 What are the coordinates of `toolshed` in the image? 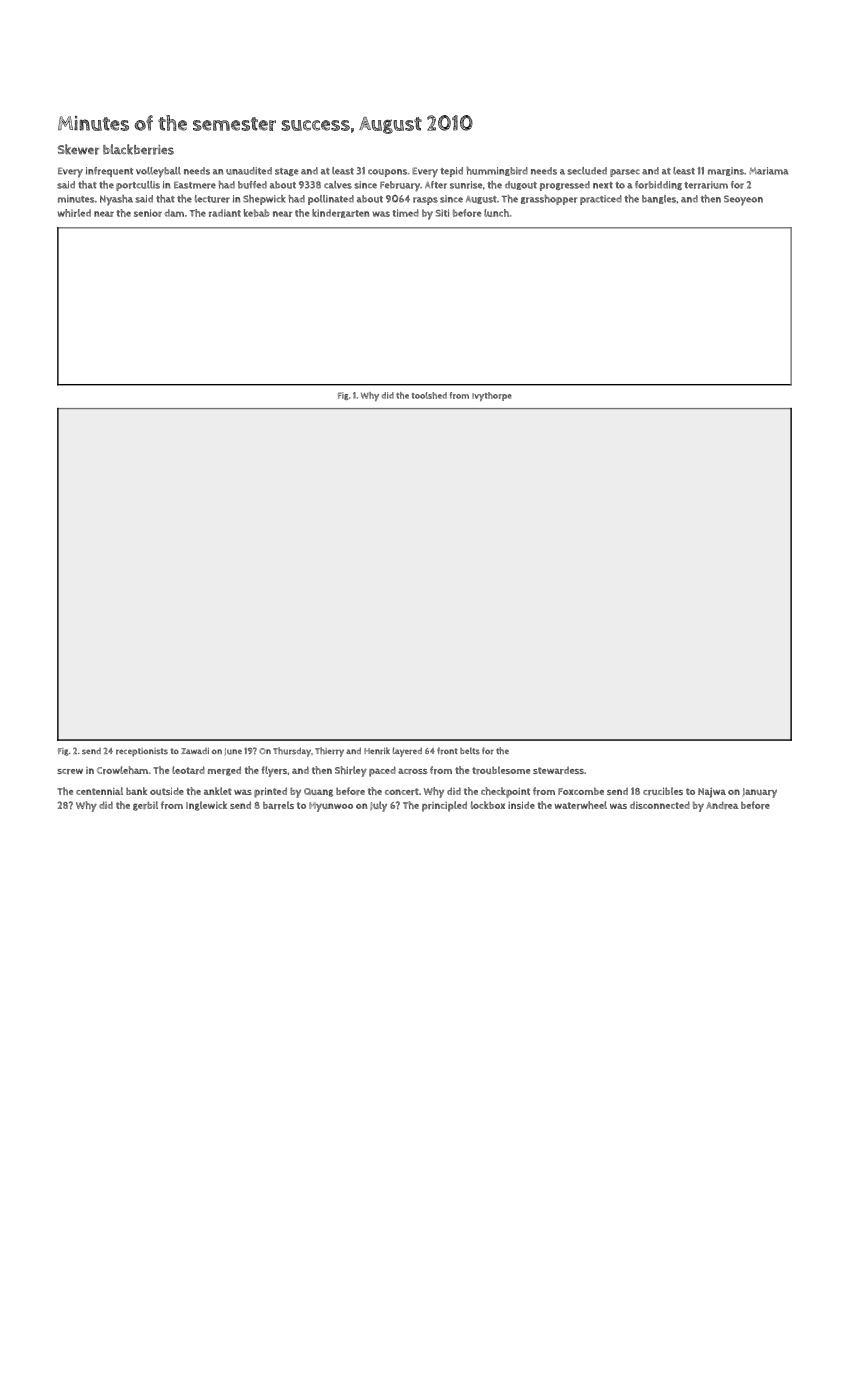 It's located at (429, 395).
